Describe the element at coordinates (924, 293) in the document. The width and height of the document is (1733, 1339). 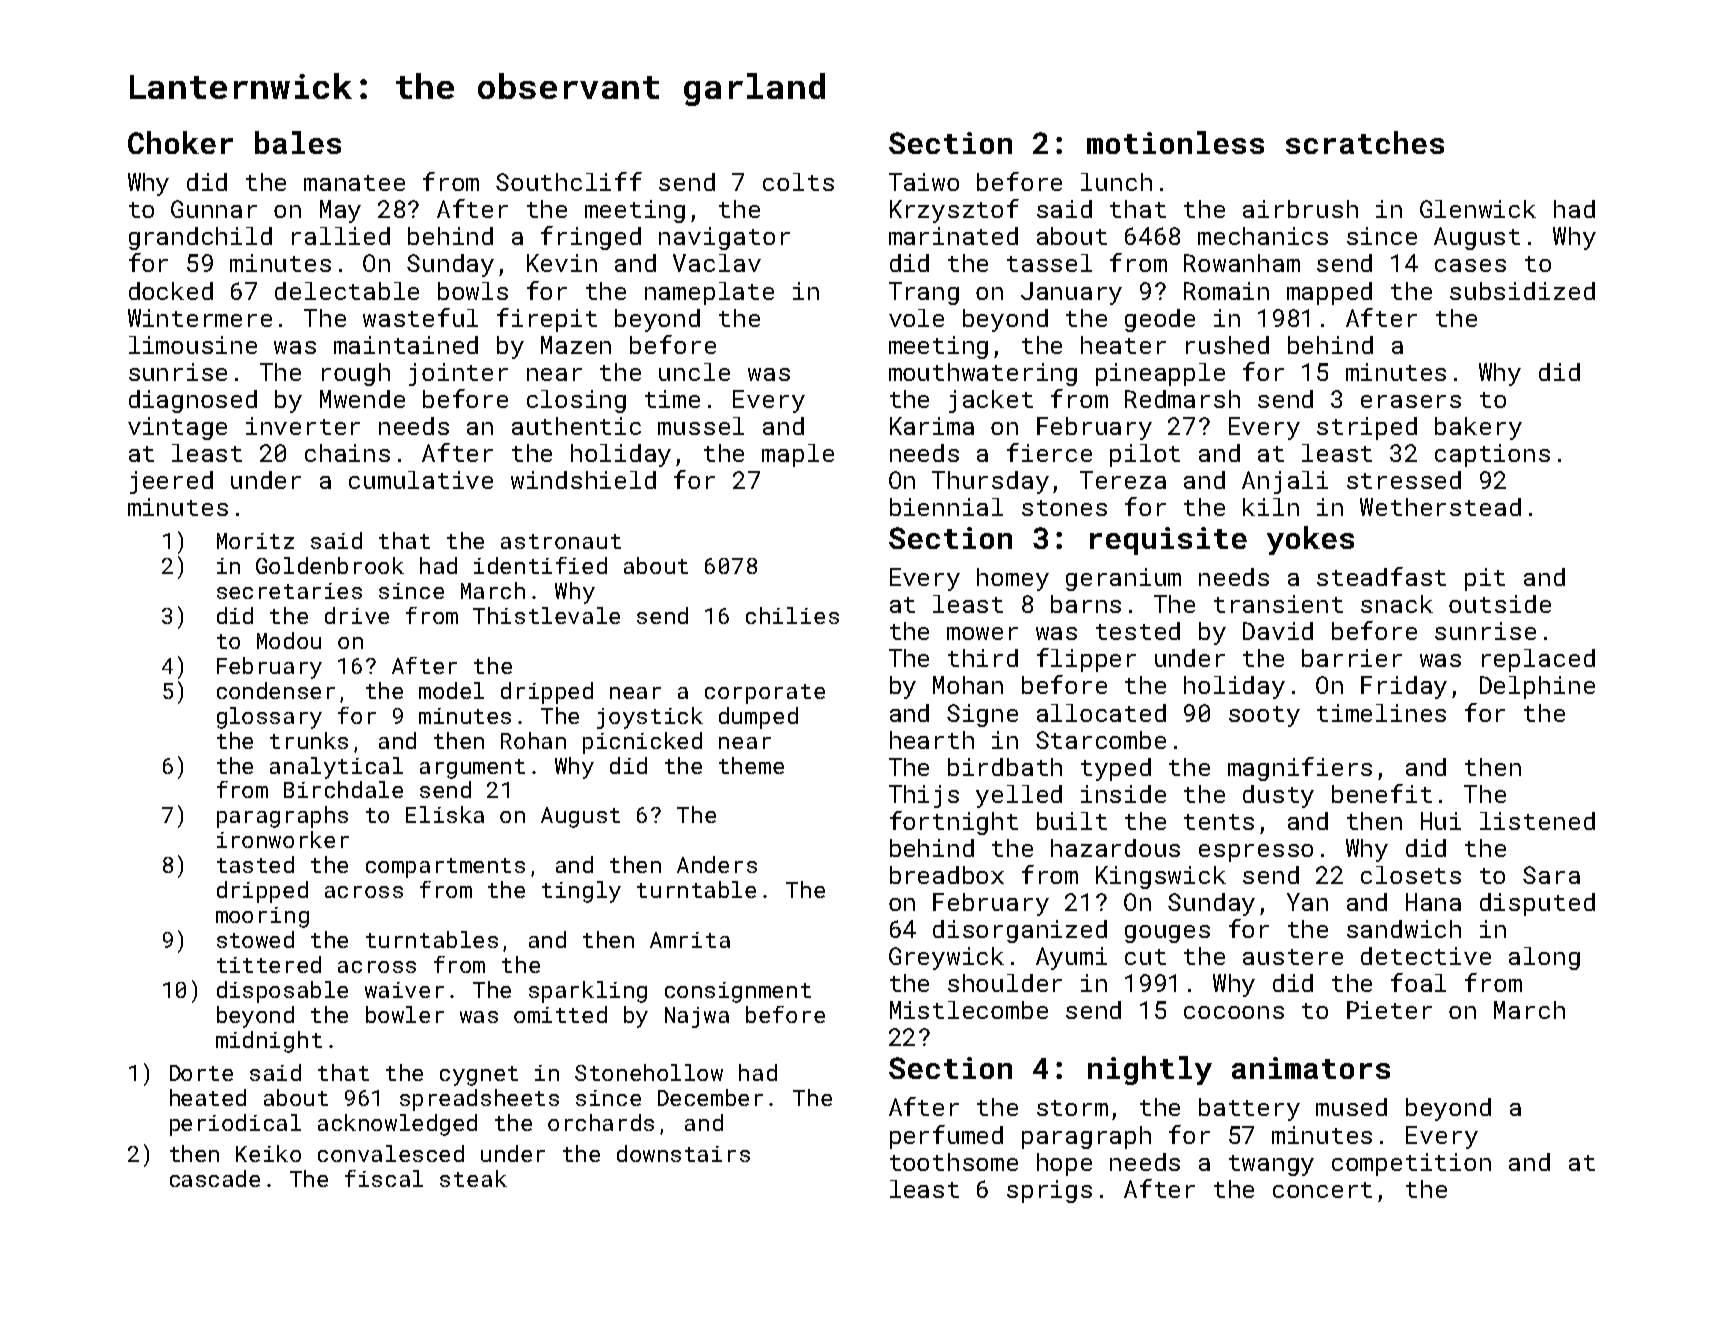
I see `Trang` at that location.
